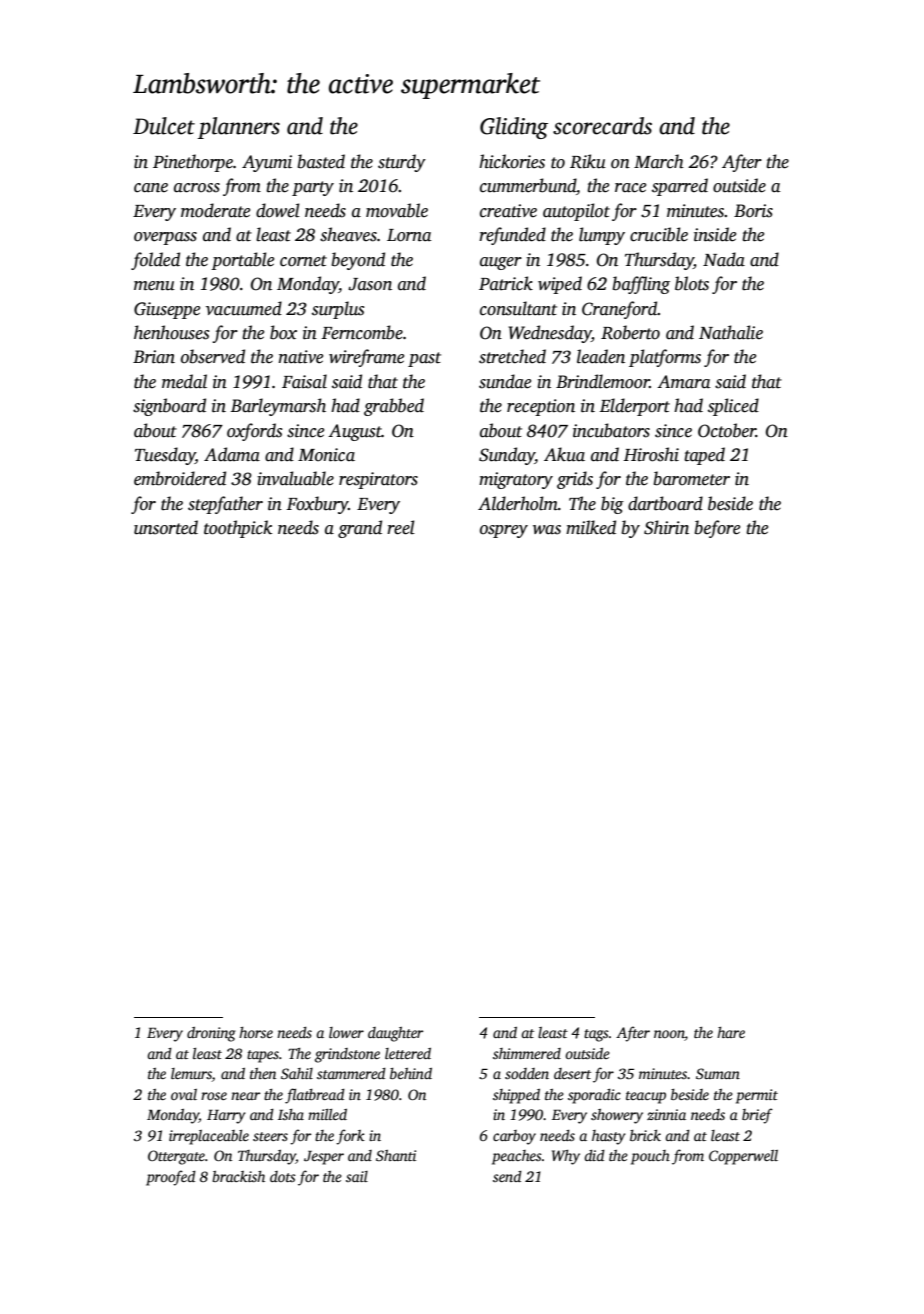  Describe the element at coordinates (560, 285) in the screenshot. I see `wiped` at that location.
